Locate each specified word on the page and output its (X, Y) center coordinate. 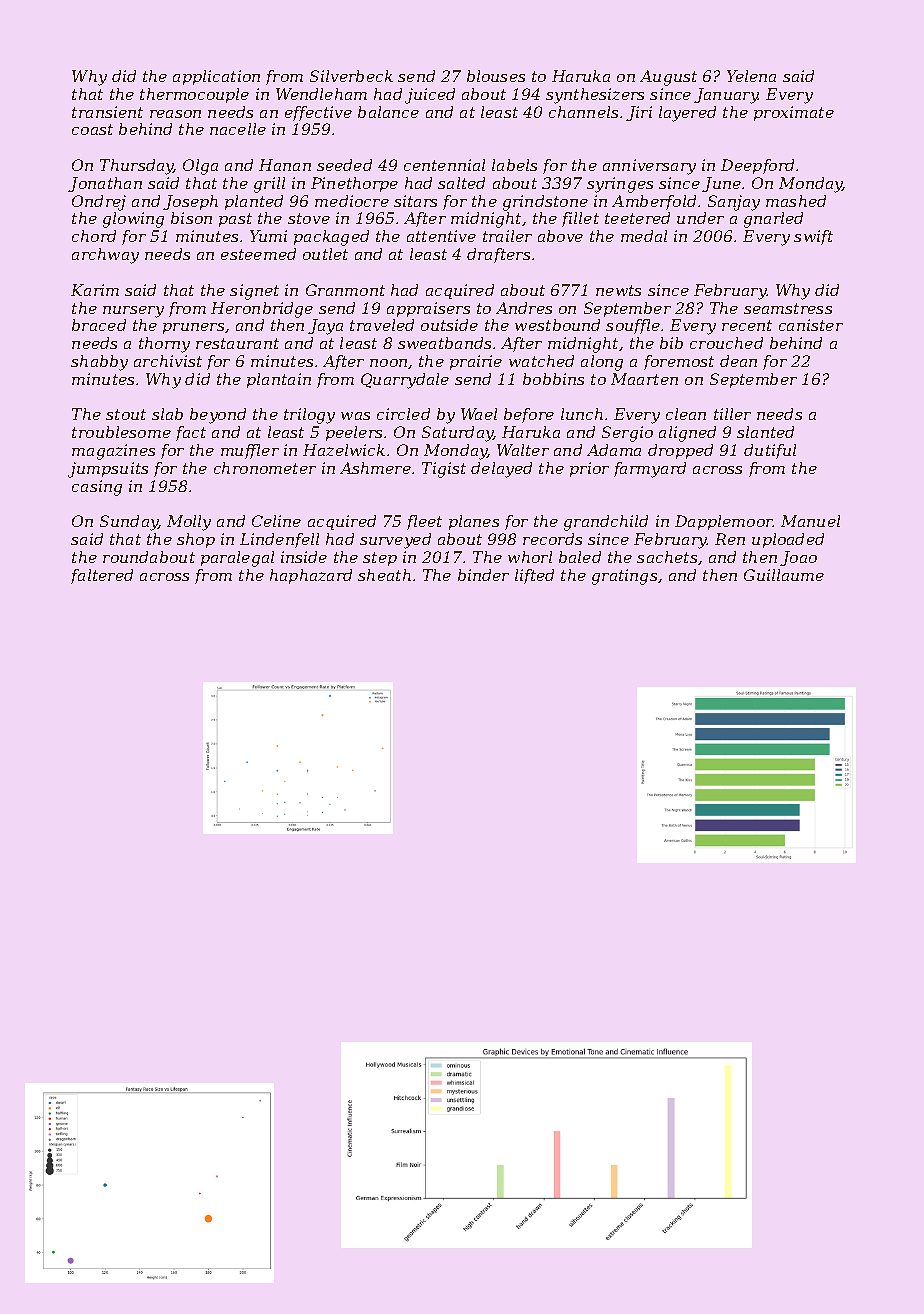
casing (97, 488)
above (560, 236)
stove (309, 218)
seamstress (788, 308)
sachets (667, 557)
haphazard (311, 576)
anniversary (649, 167)
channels (583, 112)
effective (318, 113)
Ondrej (99, 203)
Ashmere (375, 468)
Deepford (757, 166)
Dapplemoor (724, 522)
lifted (534, 576)
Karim (95, 290)
